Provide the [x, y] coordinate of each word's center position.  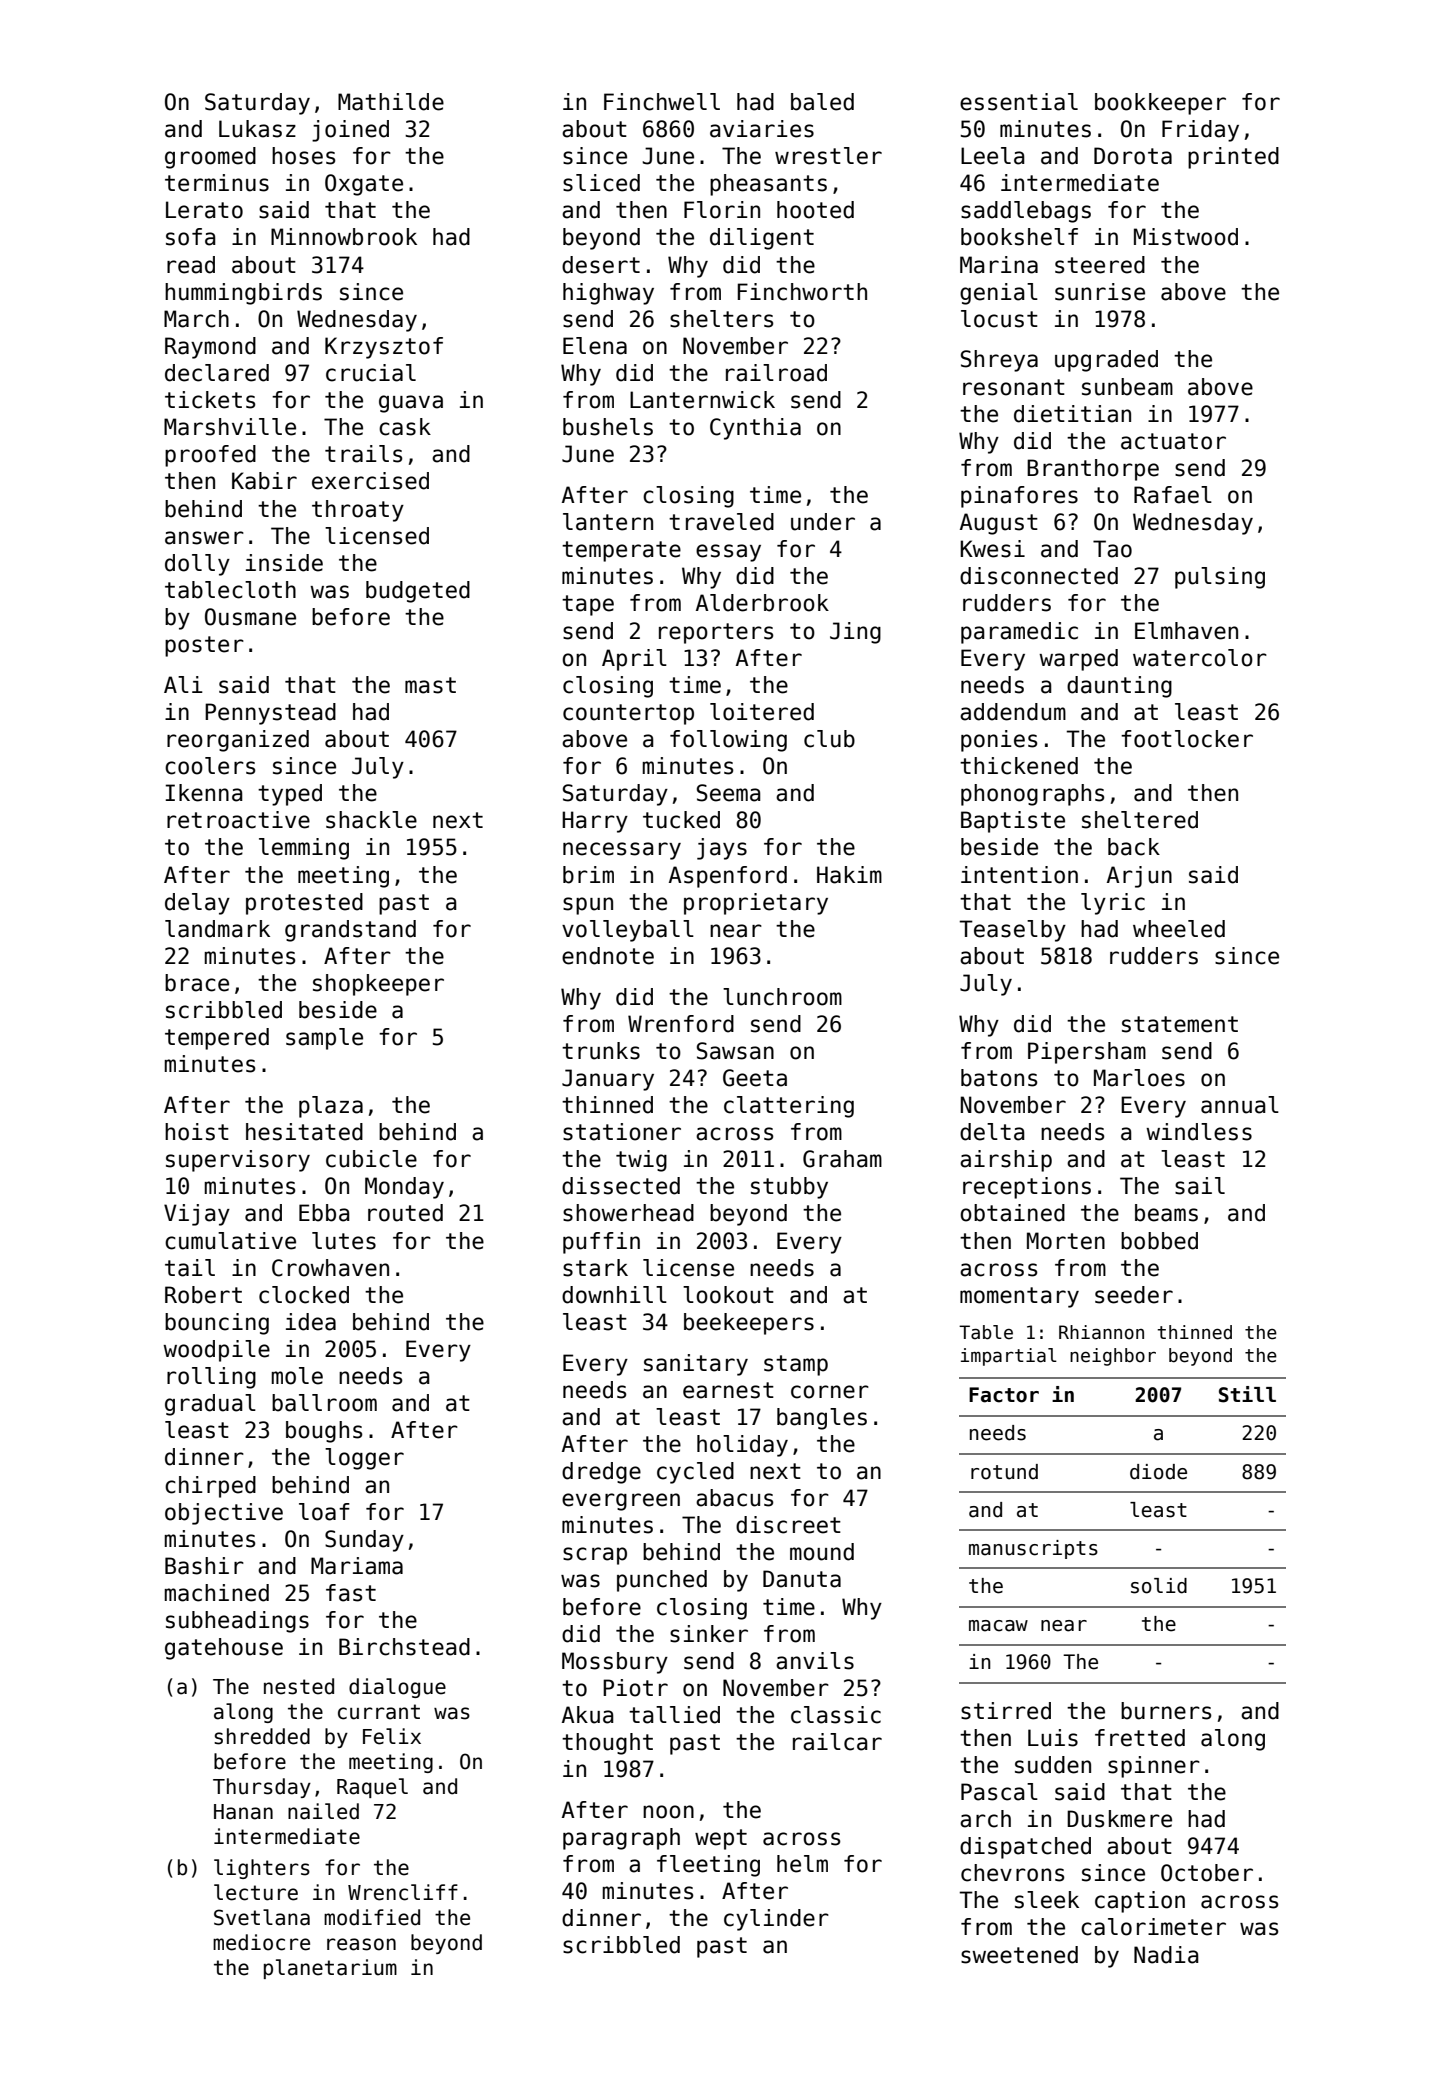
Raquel [372, 1788]
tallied [674, 1715]
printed [1233, 158]
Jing [855, 633]
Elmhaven [1186, 631]
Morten [1066, 1241]
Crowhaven [330, 1268]
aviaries [762, 129]
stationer [622, 1132]
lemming [304, 849]
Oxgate [364, 185]
